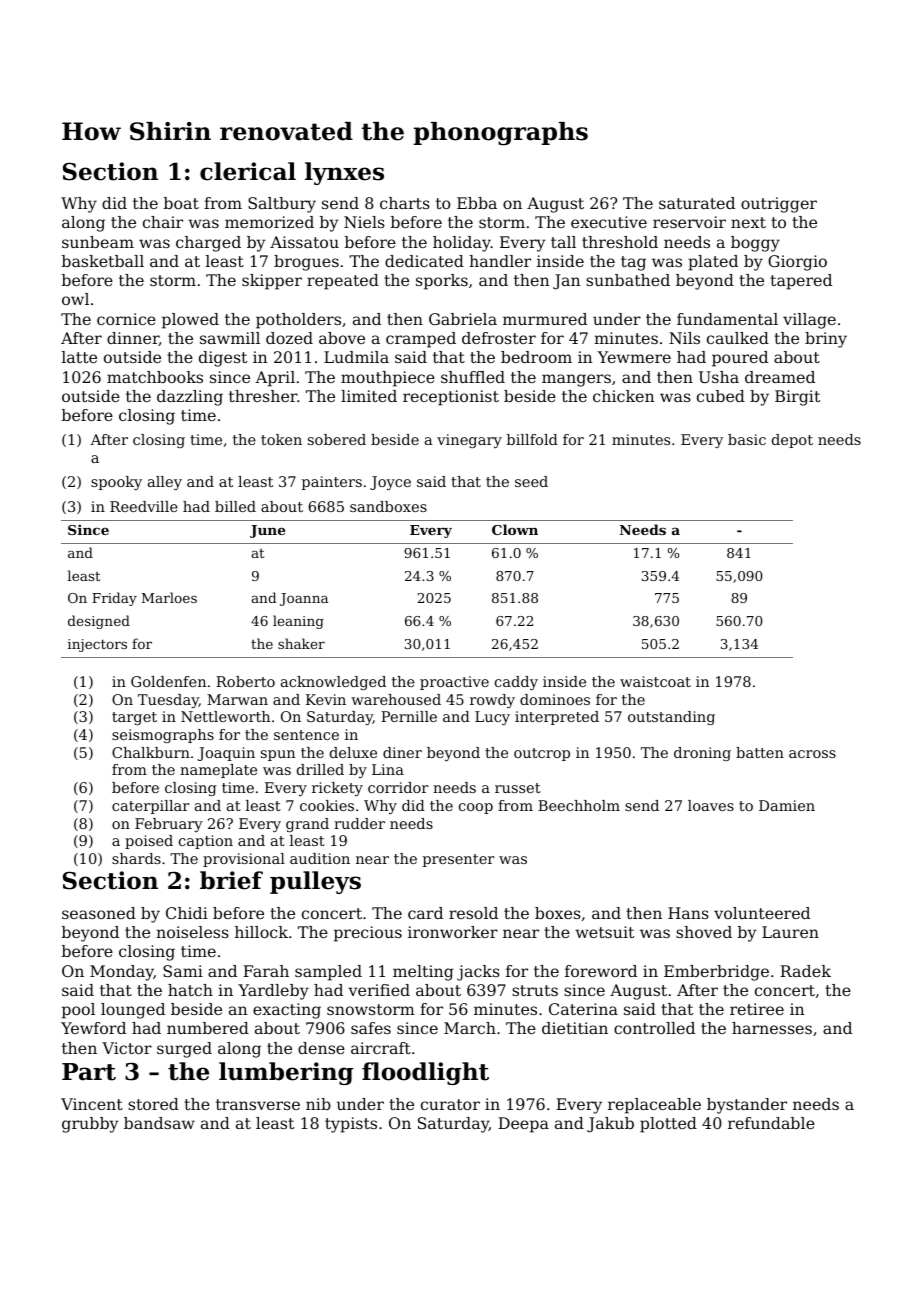 The width and height of the screenshot is (924, 1308). What do you see at coordinates (90, 1125) in the screenshot?
I see `grubby` at bounding box center [90, 1125].
